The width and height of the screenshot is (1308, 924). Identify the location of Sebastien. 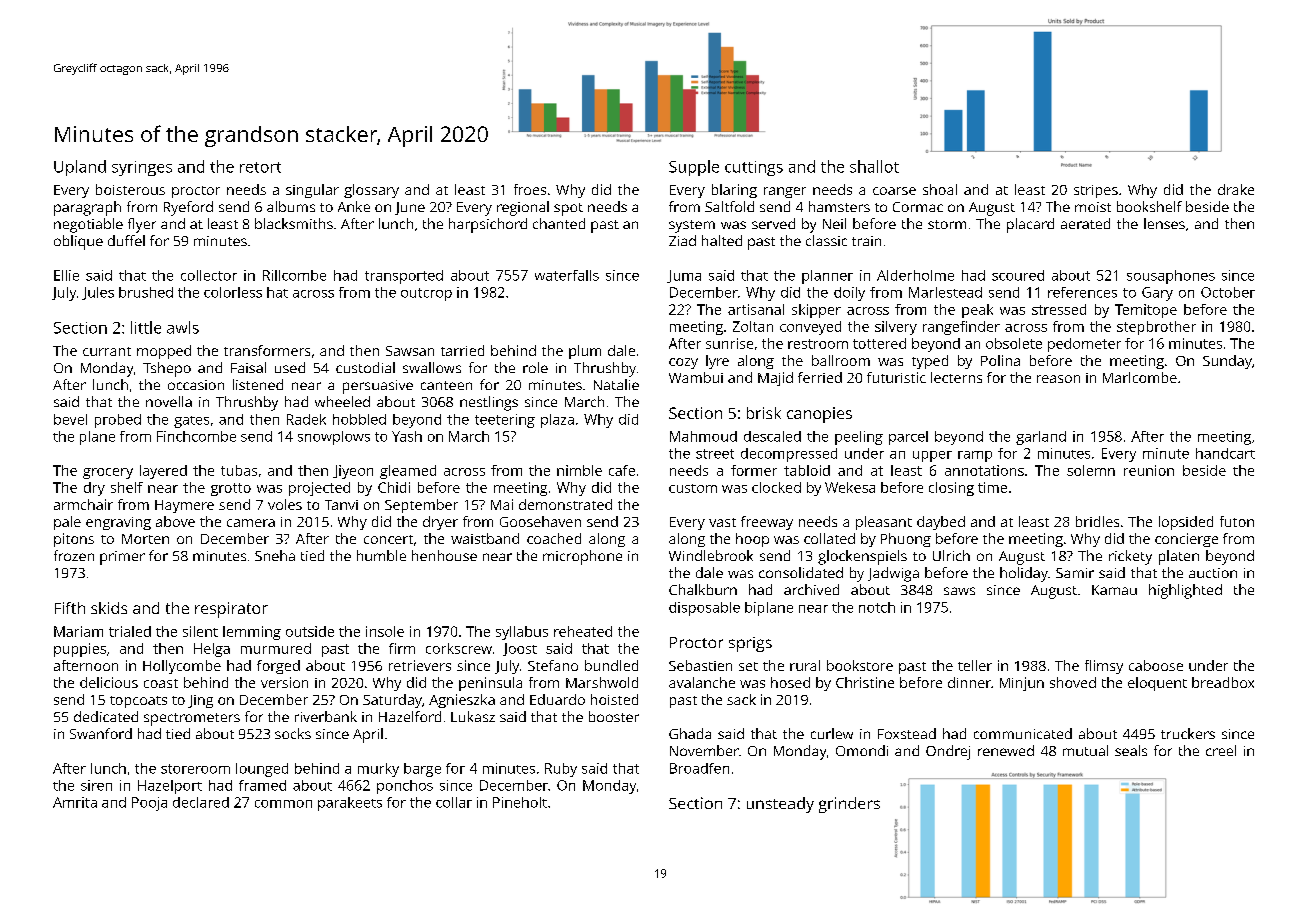
(700, 665).
